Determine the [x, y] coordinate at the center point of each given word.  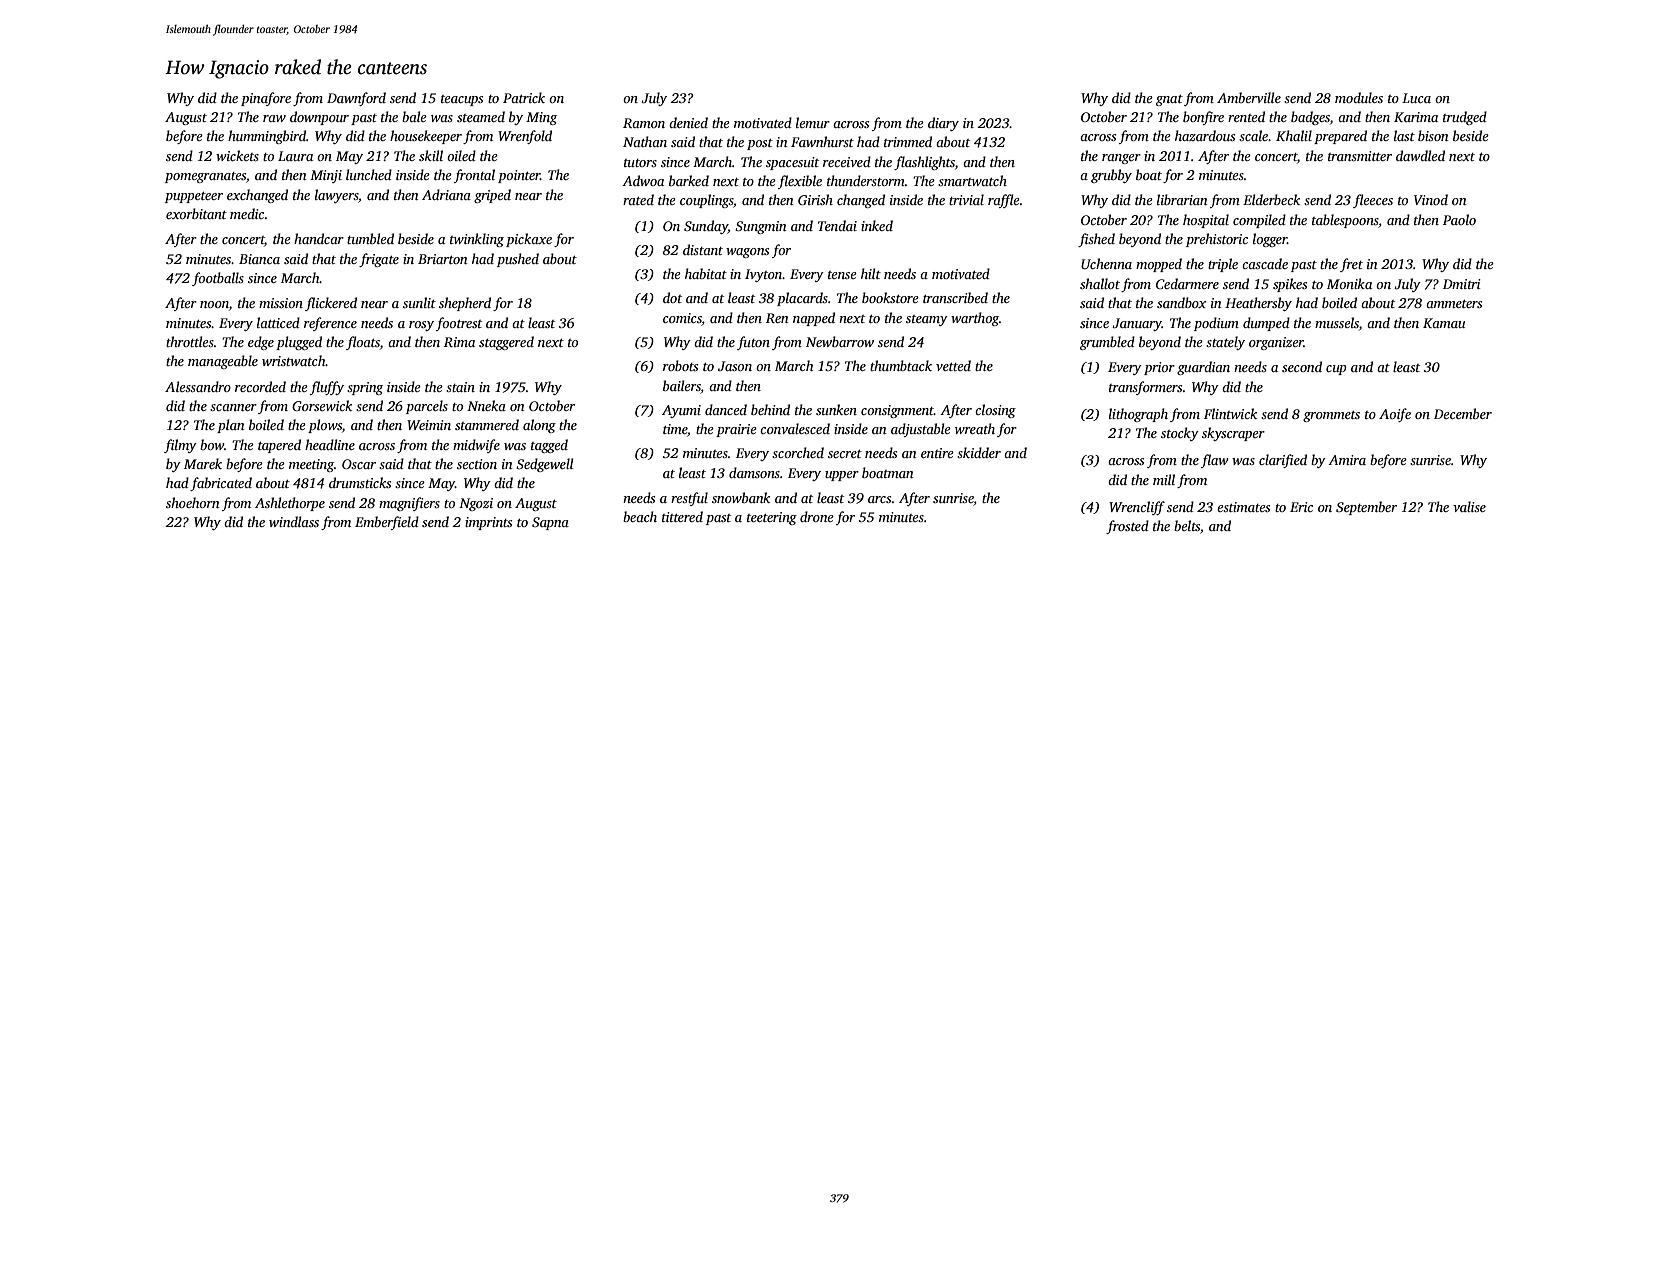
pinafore [266, 99]
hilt [871, 273]
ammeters [1454, 304]
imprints [488, 523]
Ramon [644, 123]
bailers [682, 385]
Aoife [1395, 415]
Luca [1416, 98]
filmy [180, 446]
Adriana [446, 194]
